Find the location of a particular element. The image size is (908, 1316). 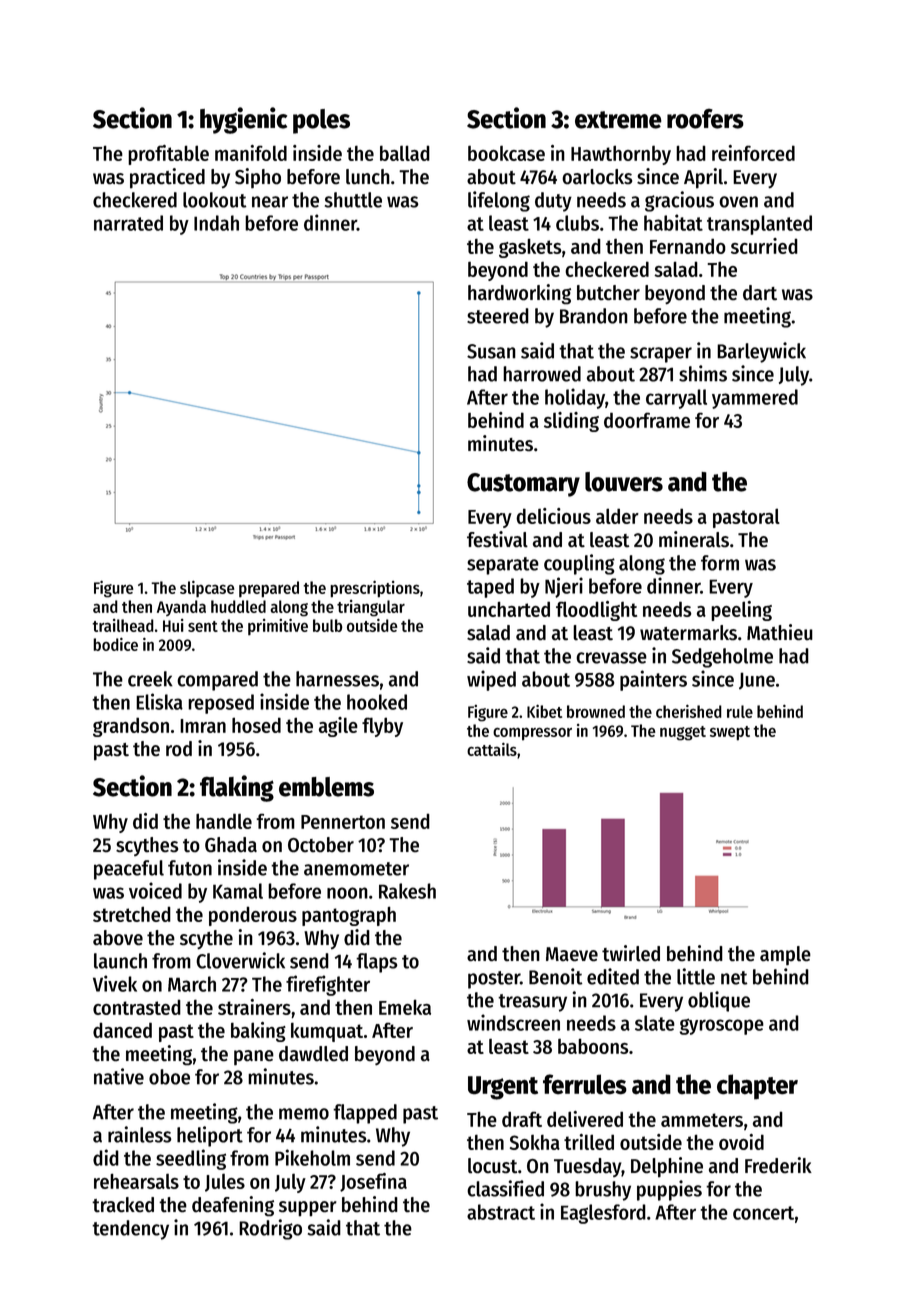

hygienic is located at coordinates (243, 120).
